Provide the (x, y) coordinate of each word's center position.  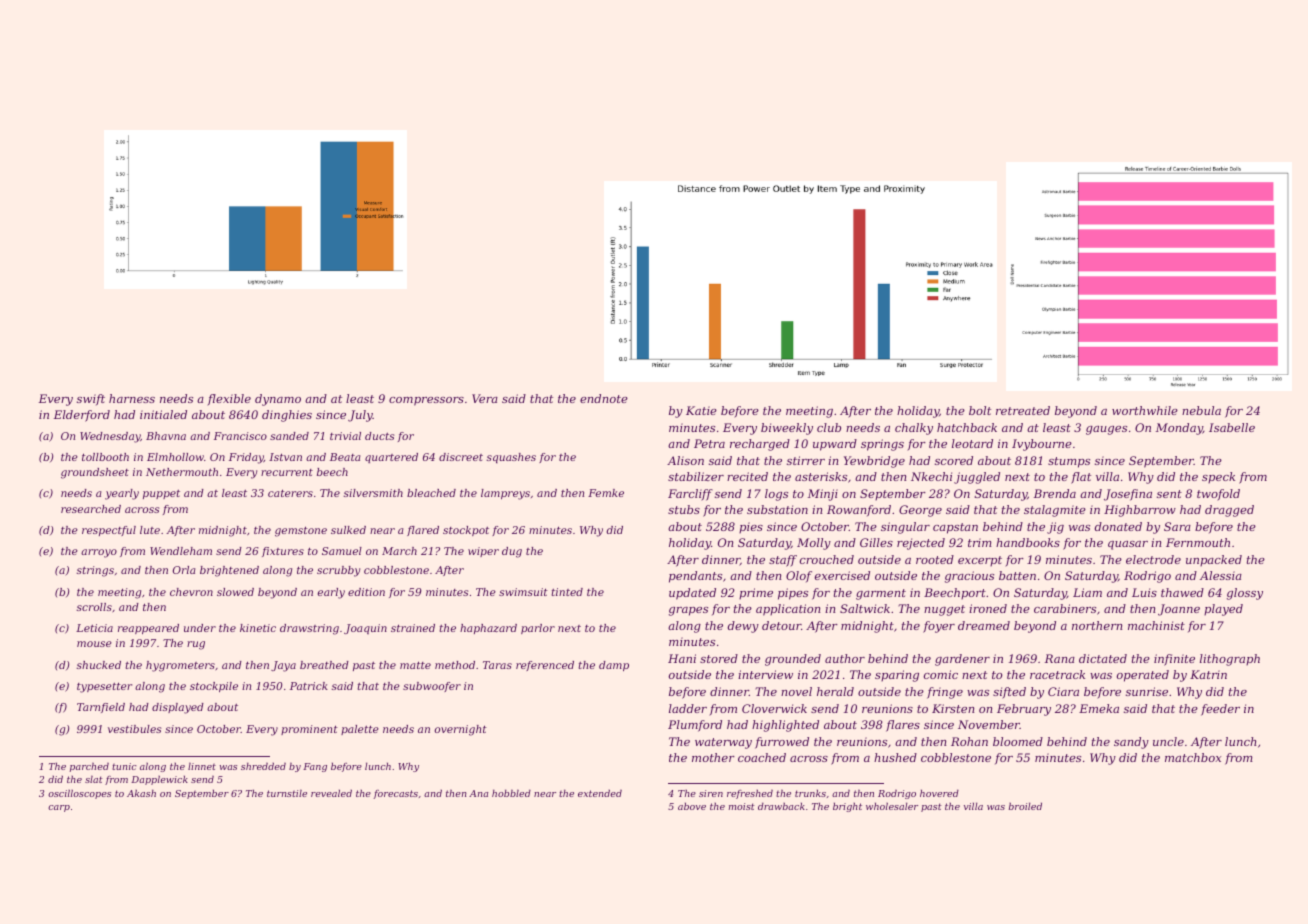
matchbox (1193, 757)
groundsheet (95, 473)
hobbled (511, 793)
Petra (709, 443)
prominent (309, 730)
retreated (1023, 410)
